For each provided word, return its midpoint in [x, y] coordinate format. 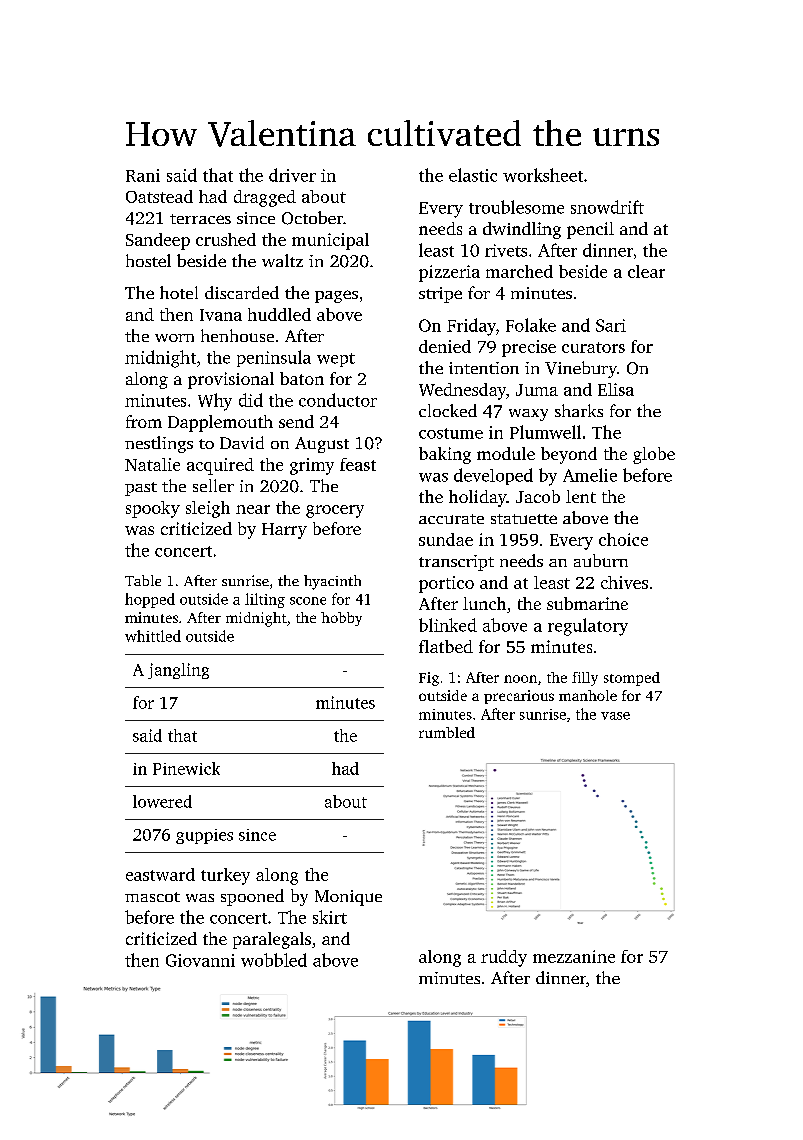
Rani [143, 175]
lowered [162, 801]
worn [174, 338]
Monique [348, 898]
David [242, 442]
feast [358, 464]
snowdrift [607, 207]
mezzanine [574, 956]
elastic [473, 175]
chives [624, 582]
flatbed [446, 646]
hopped [150, 600]
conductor [338, 400]
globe [654, 455]
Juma [537, 390]
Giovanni [200, 960]
